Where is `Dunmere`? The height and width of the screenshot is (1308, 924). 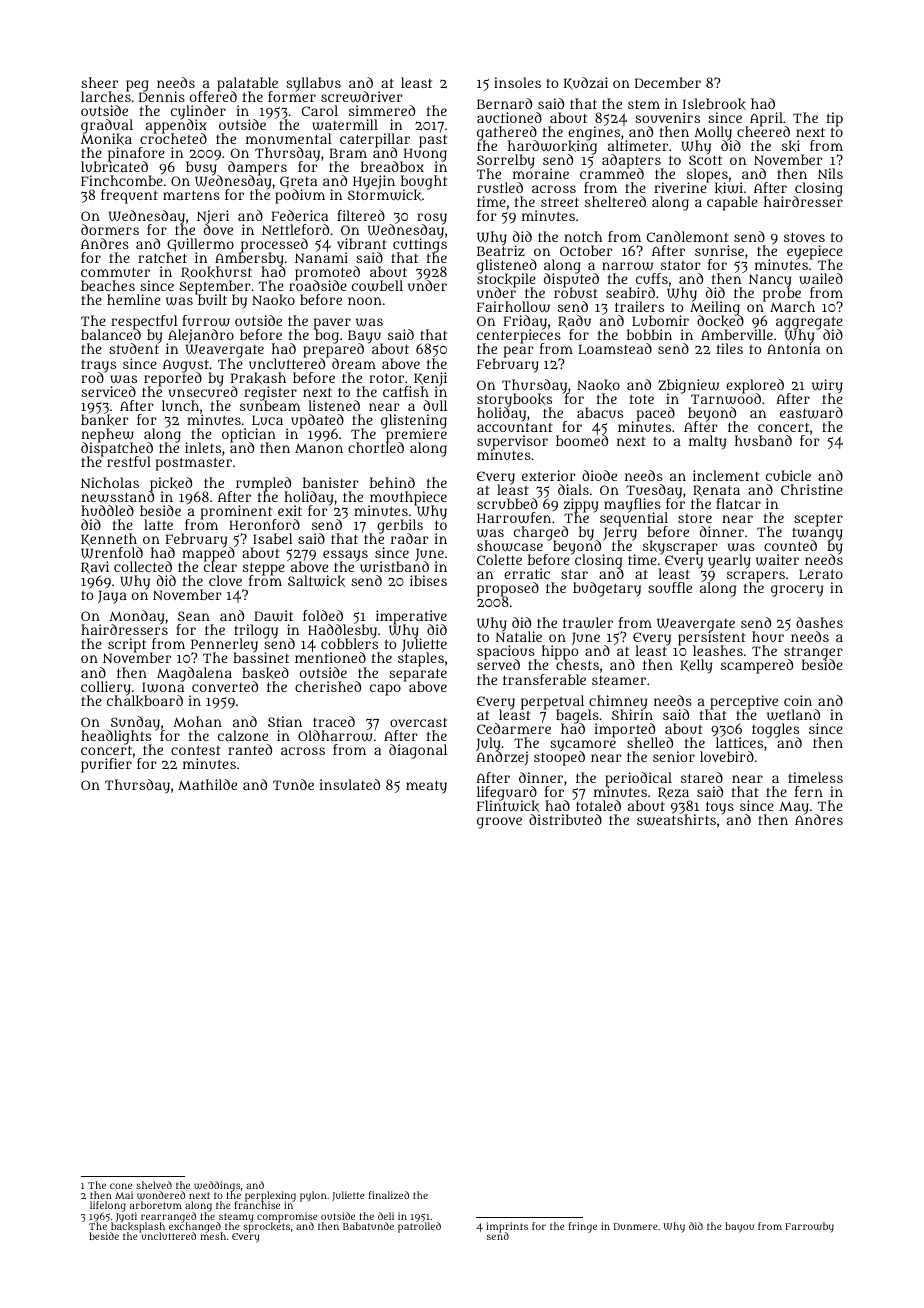 Dunmere is located at coordinates (635, 1226).
